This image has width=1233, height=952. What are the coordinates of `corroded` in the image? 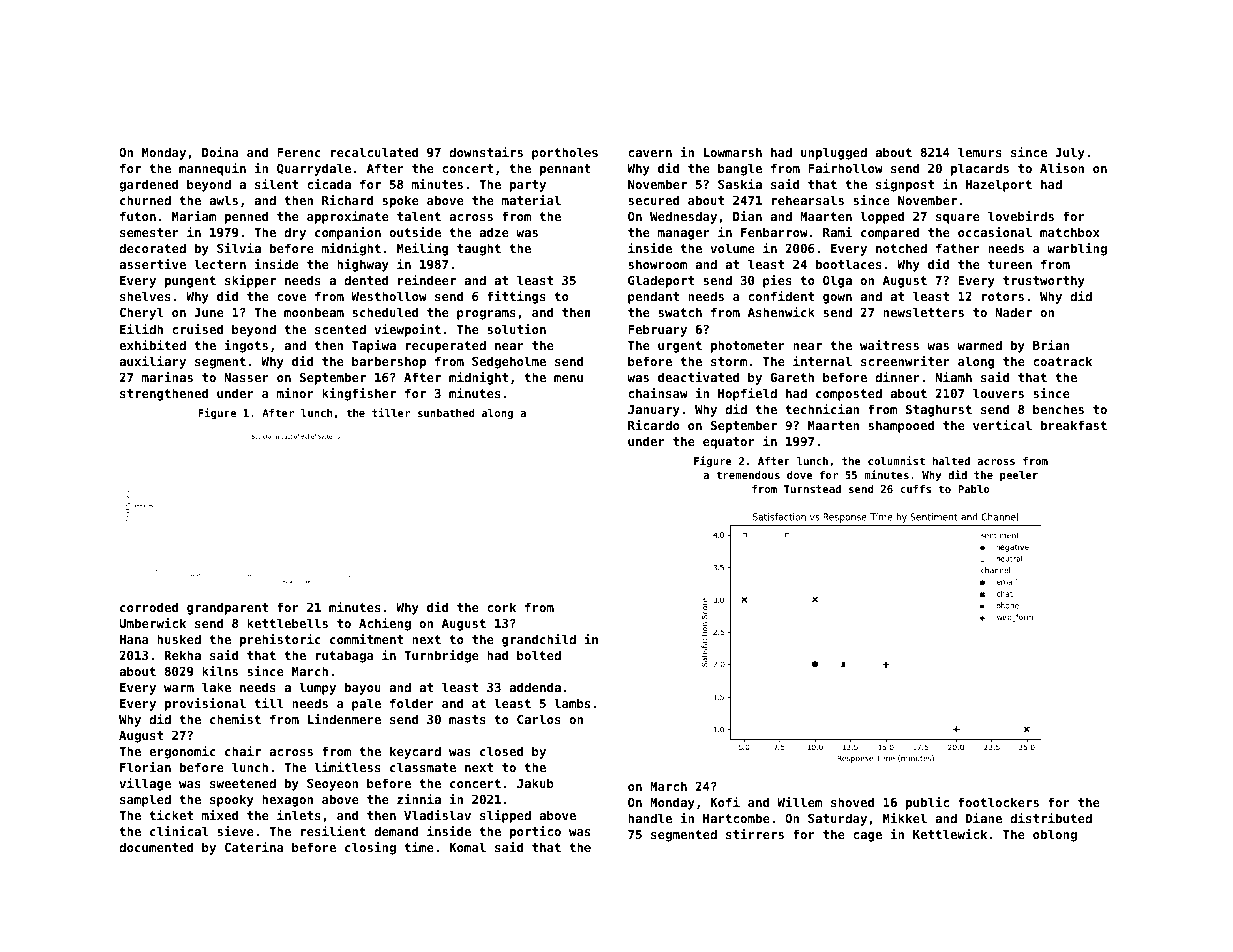 It's located at (149, 607).
